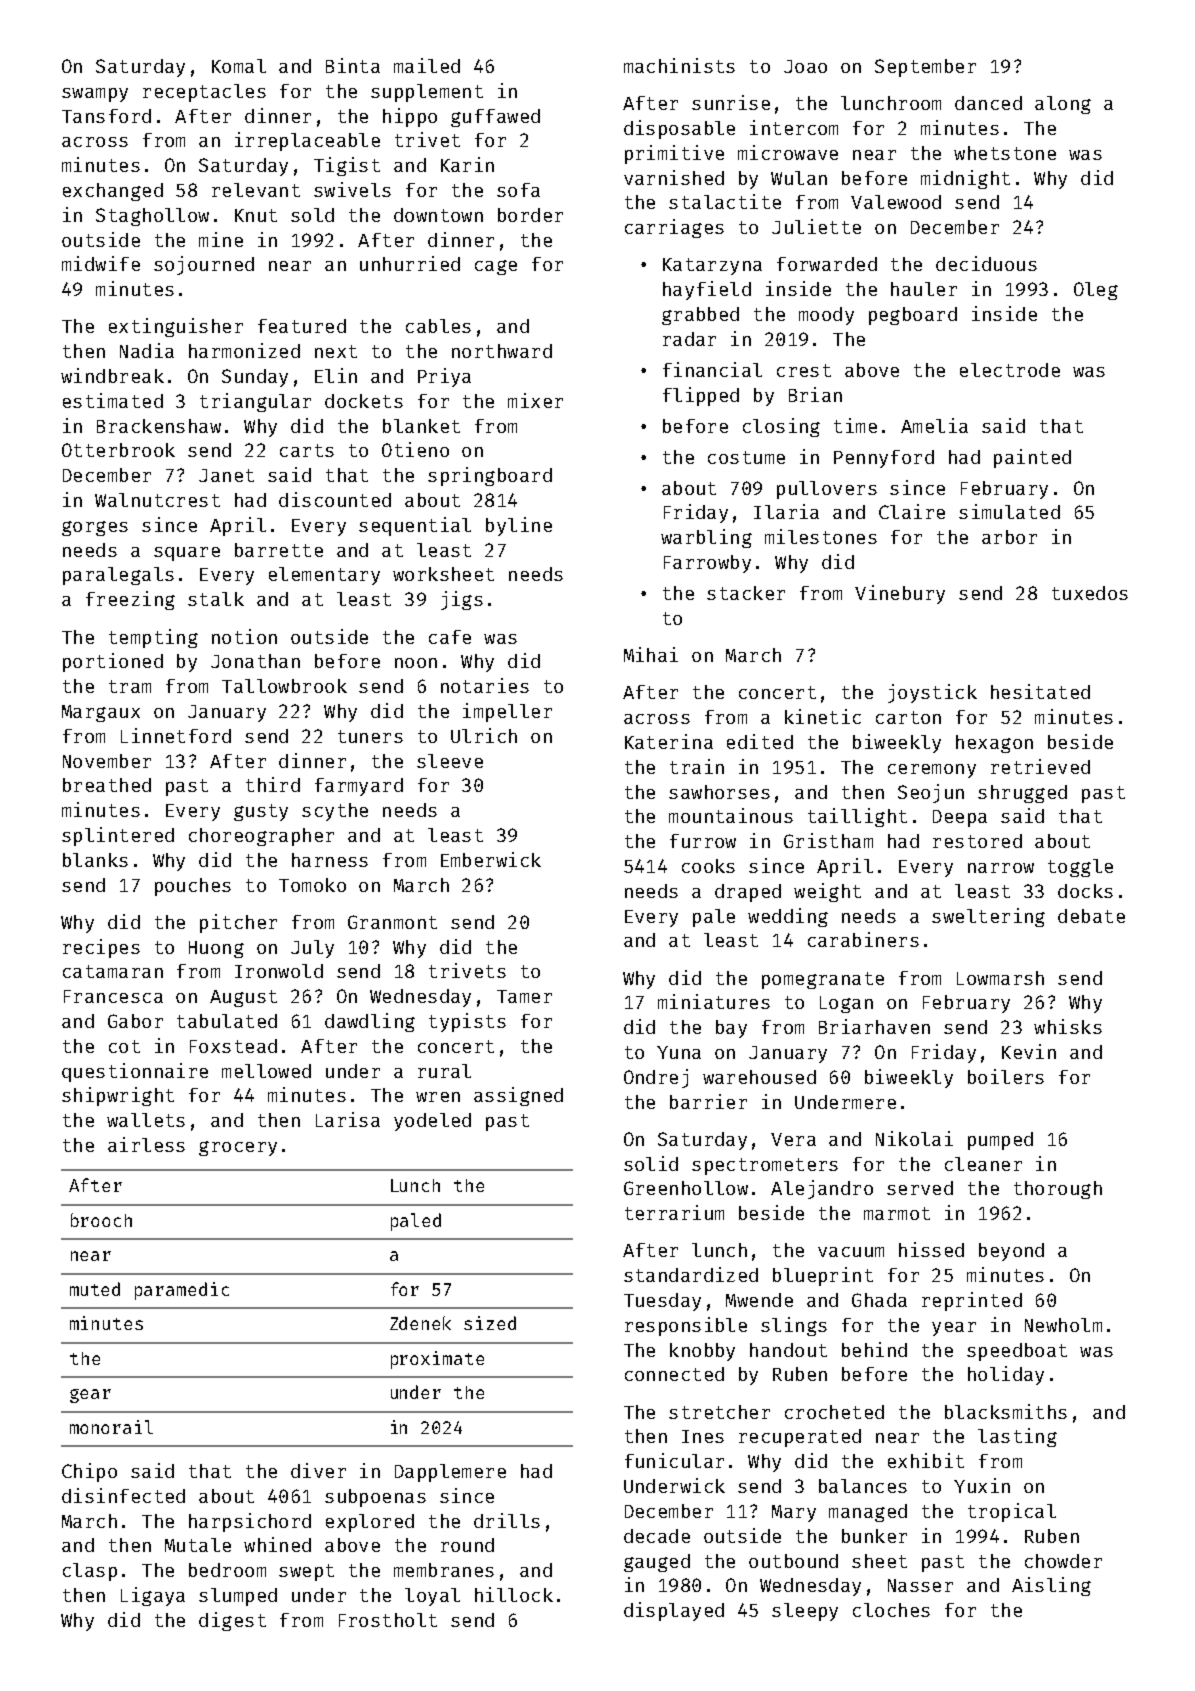 The height and width of the image is (1691, 1195). Describe the element at coordinates (370, 736) in the image. I see `tuners` at that location.
